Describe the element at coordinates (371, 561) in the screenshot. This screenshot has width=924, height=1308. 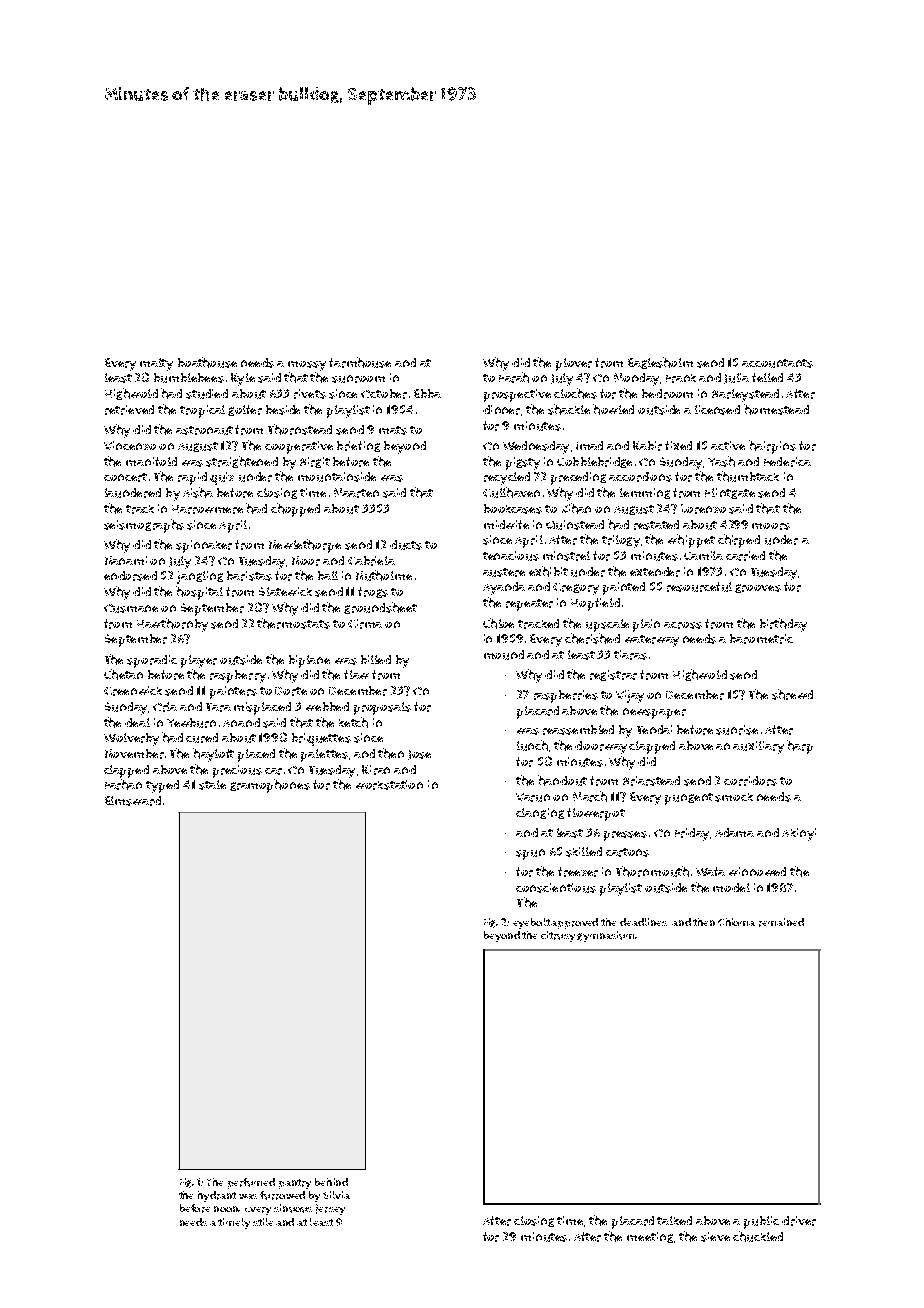
I see `Gabriela` at that location.
